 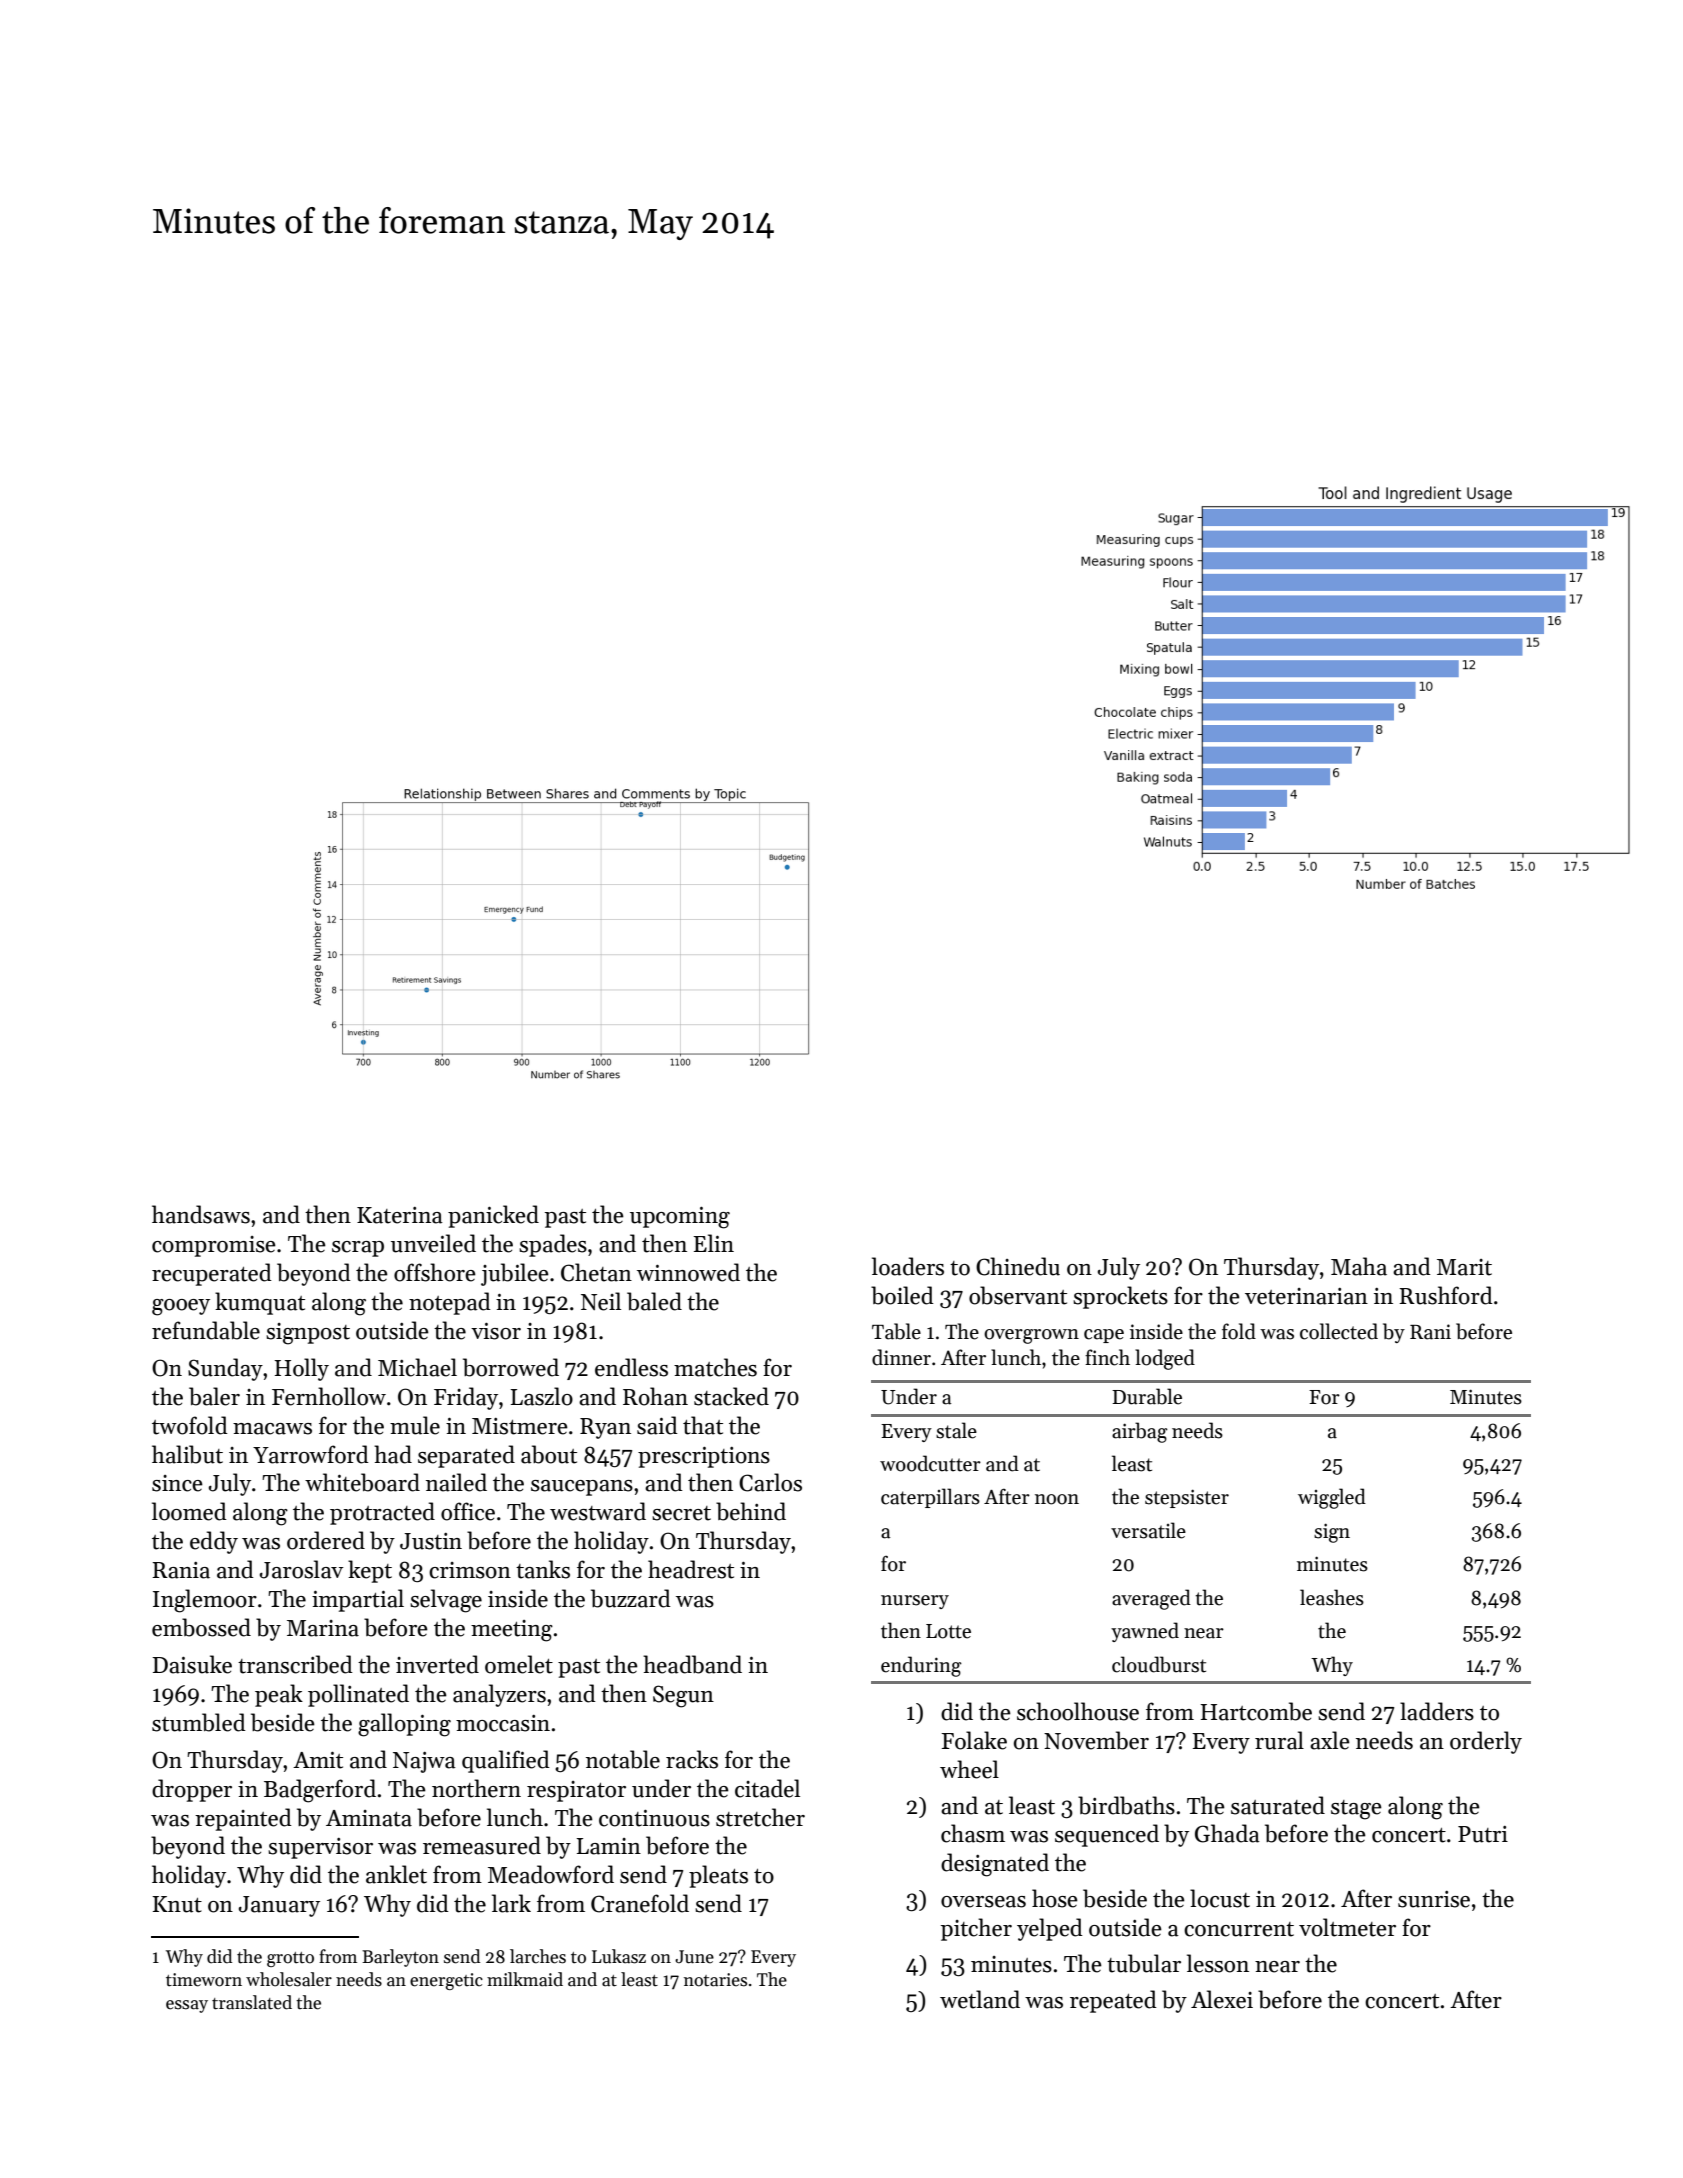 What do you see at coordinates (424, 1762) in the screenshot?
I see `Najwa` at bounding box center [424, 1762].
